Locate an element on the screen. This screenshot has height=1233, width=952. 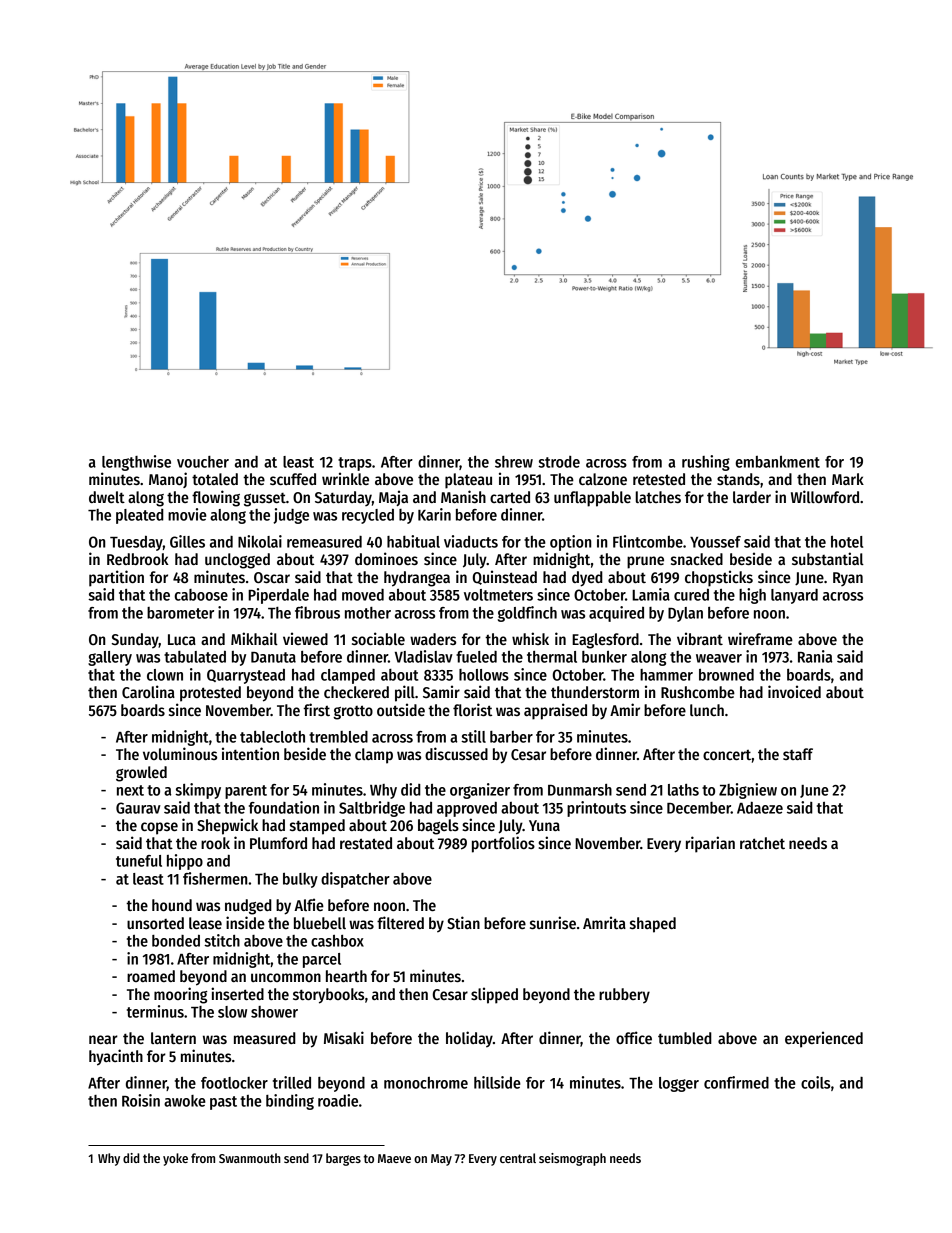
lengthwise is located at coordinates (136, 463).
